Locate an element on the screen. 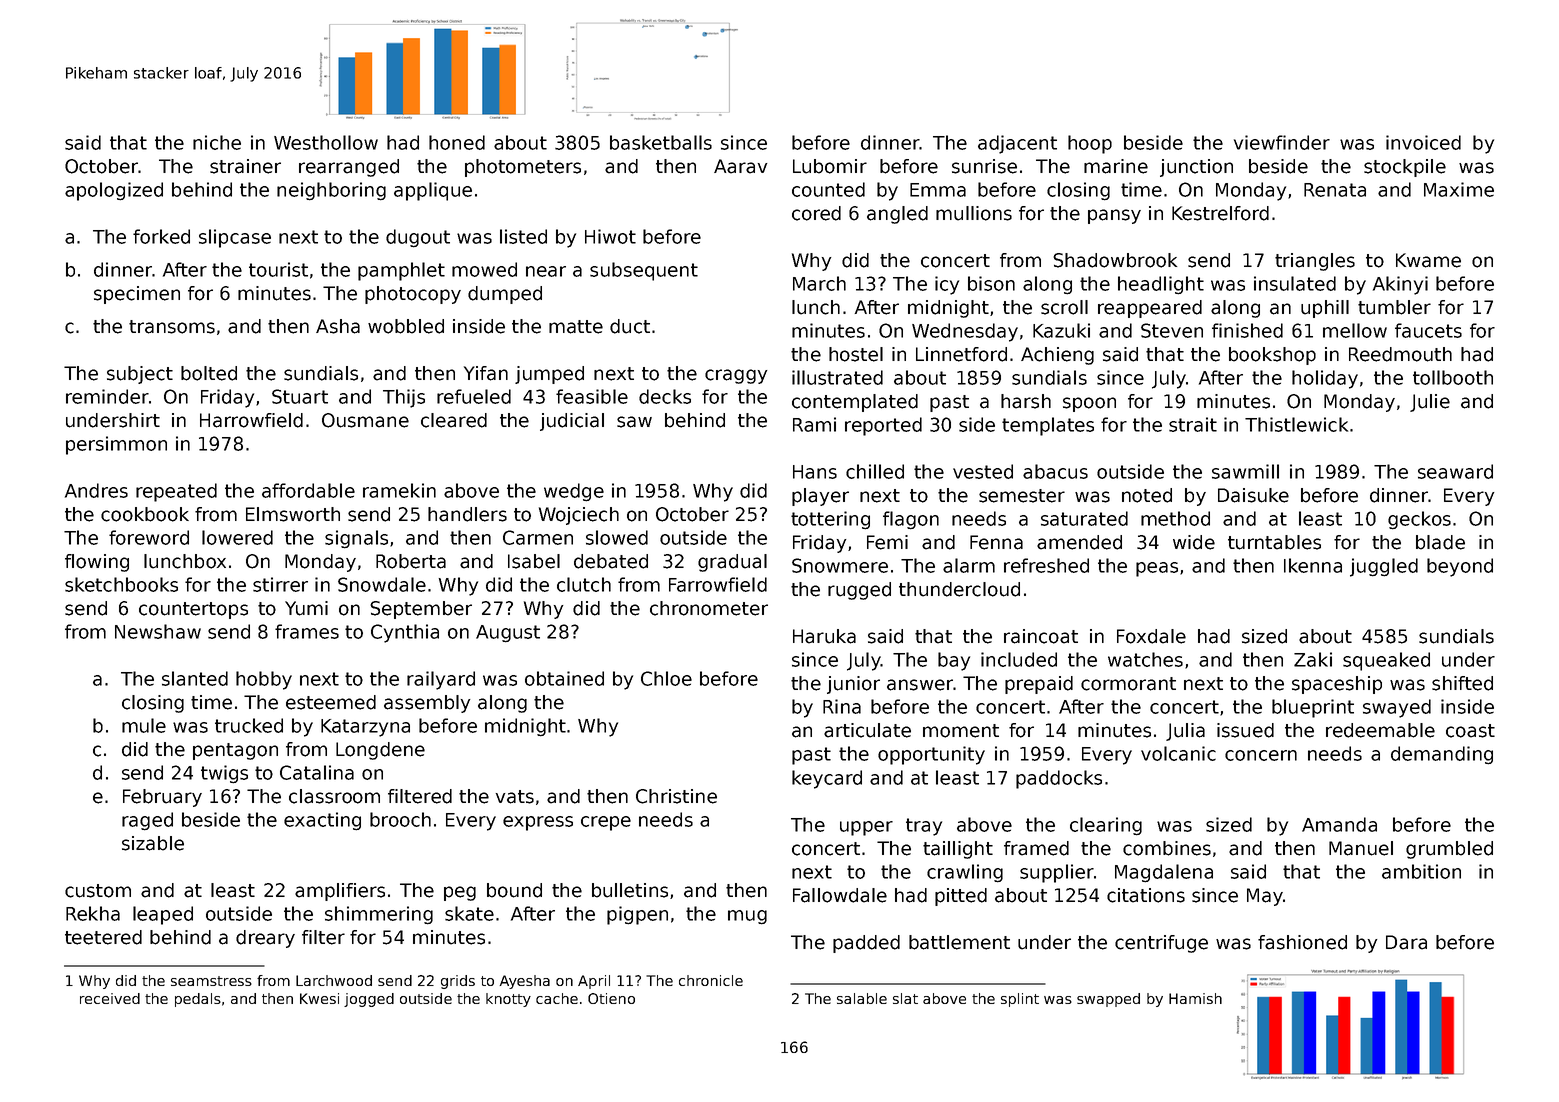 Image resolution: width=1559 pixels, height=1102 pixels. Femi is located at coordinates (887, 542).
